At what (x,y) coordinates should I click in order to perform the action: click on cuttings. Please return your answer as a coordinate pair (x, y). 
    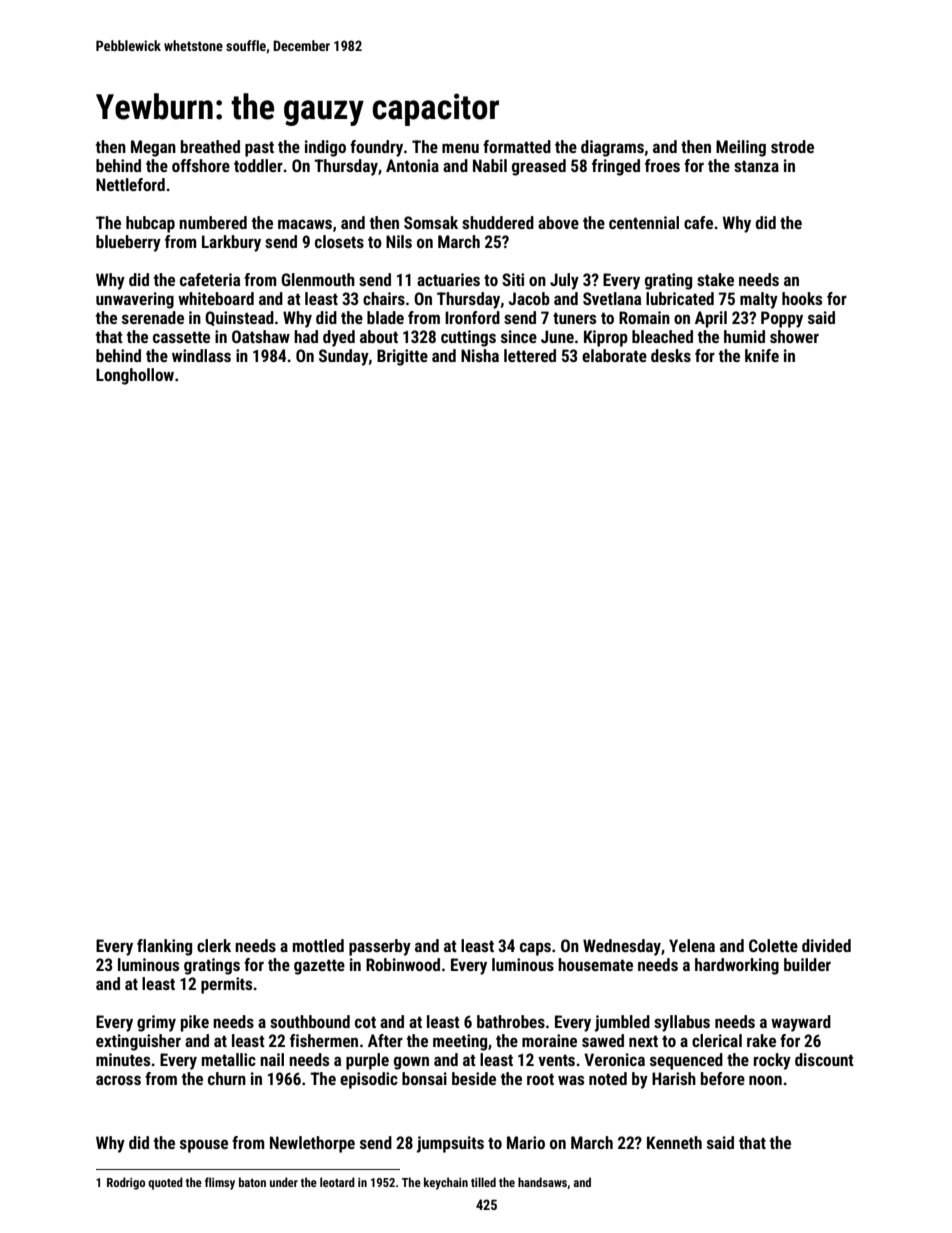
    Looking at the image, I should click on (468, 338).
